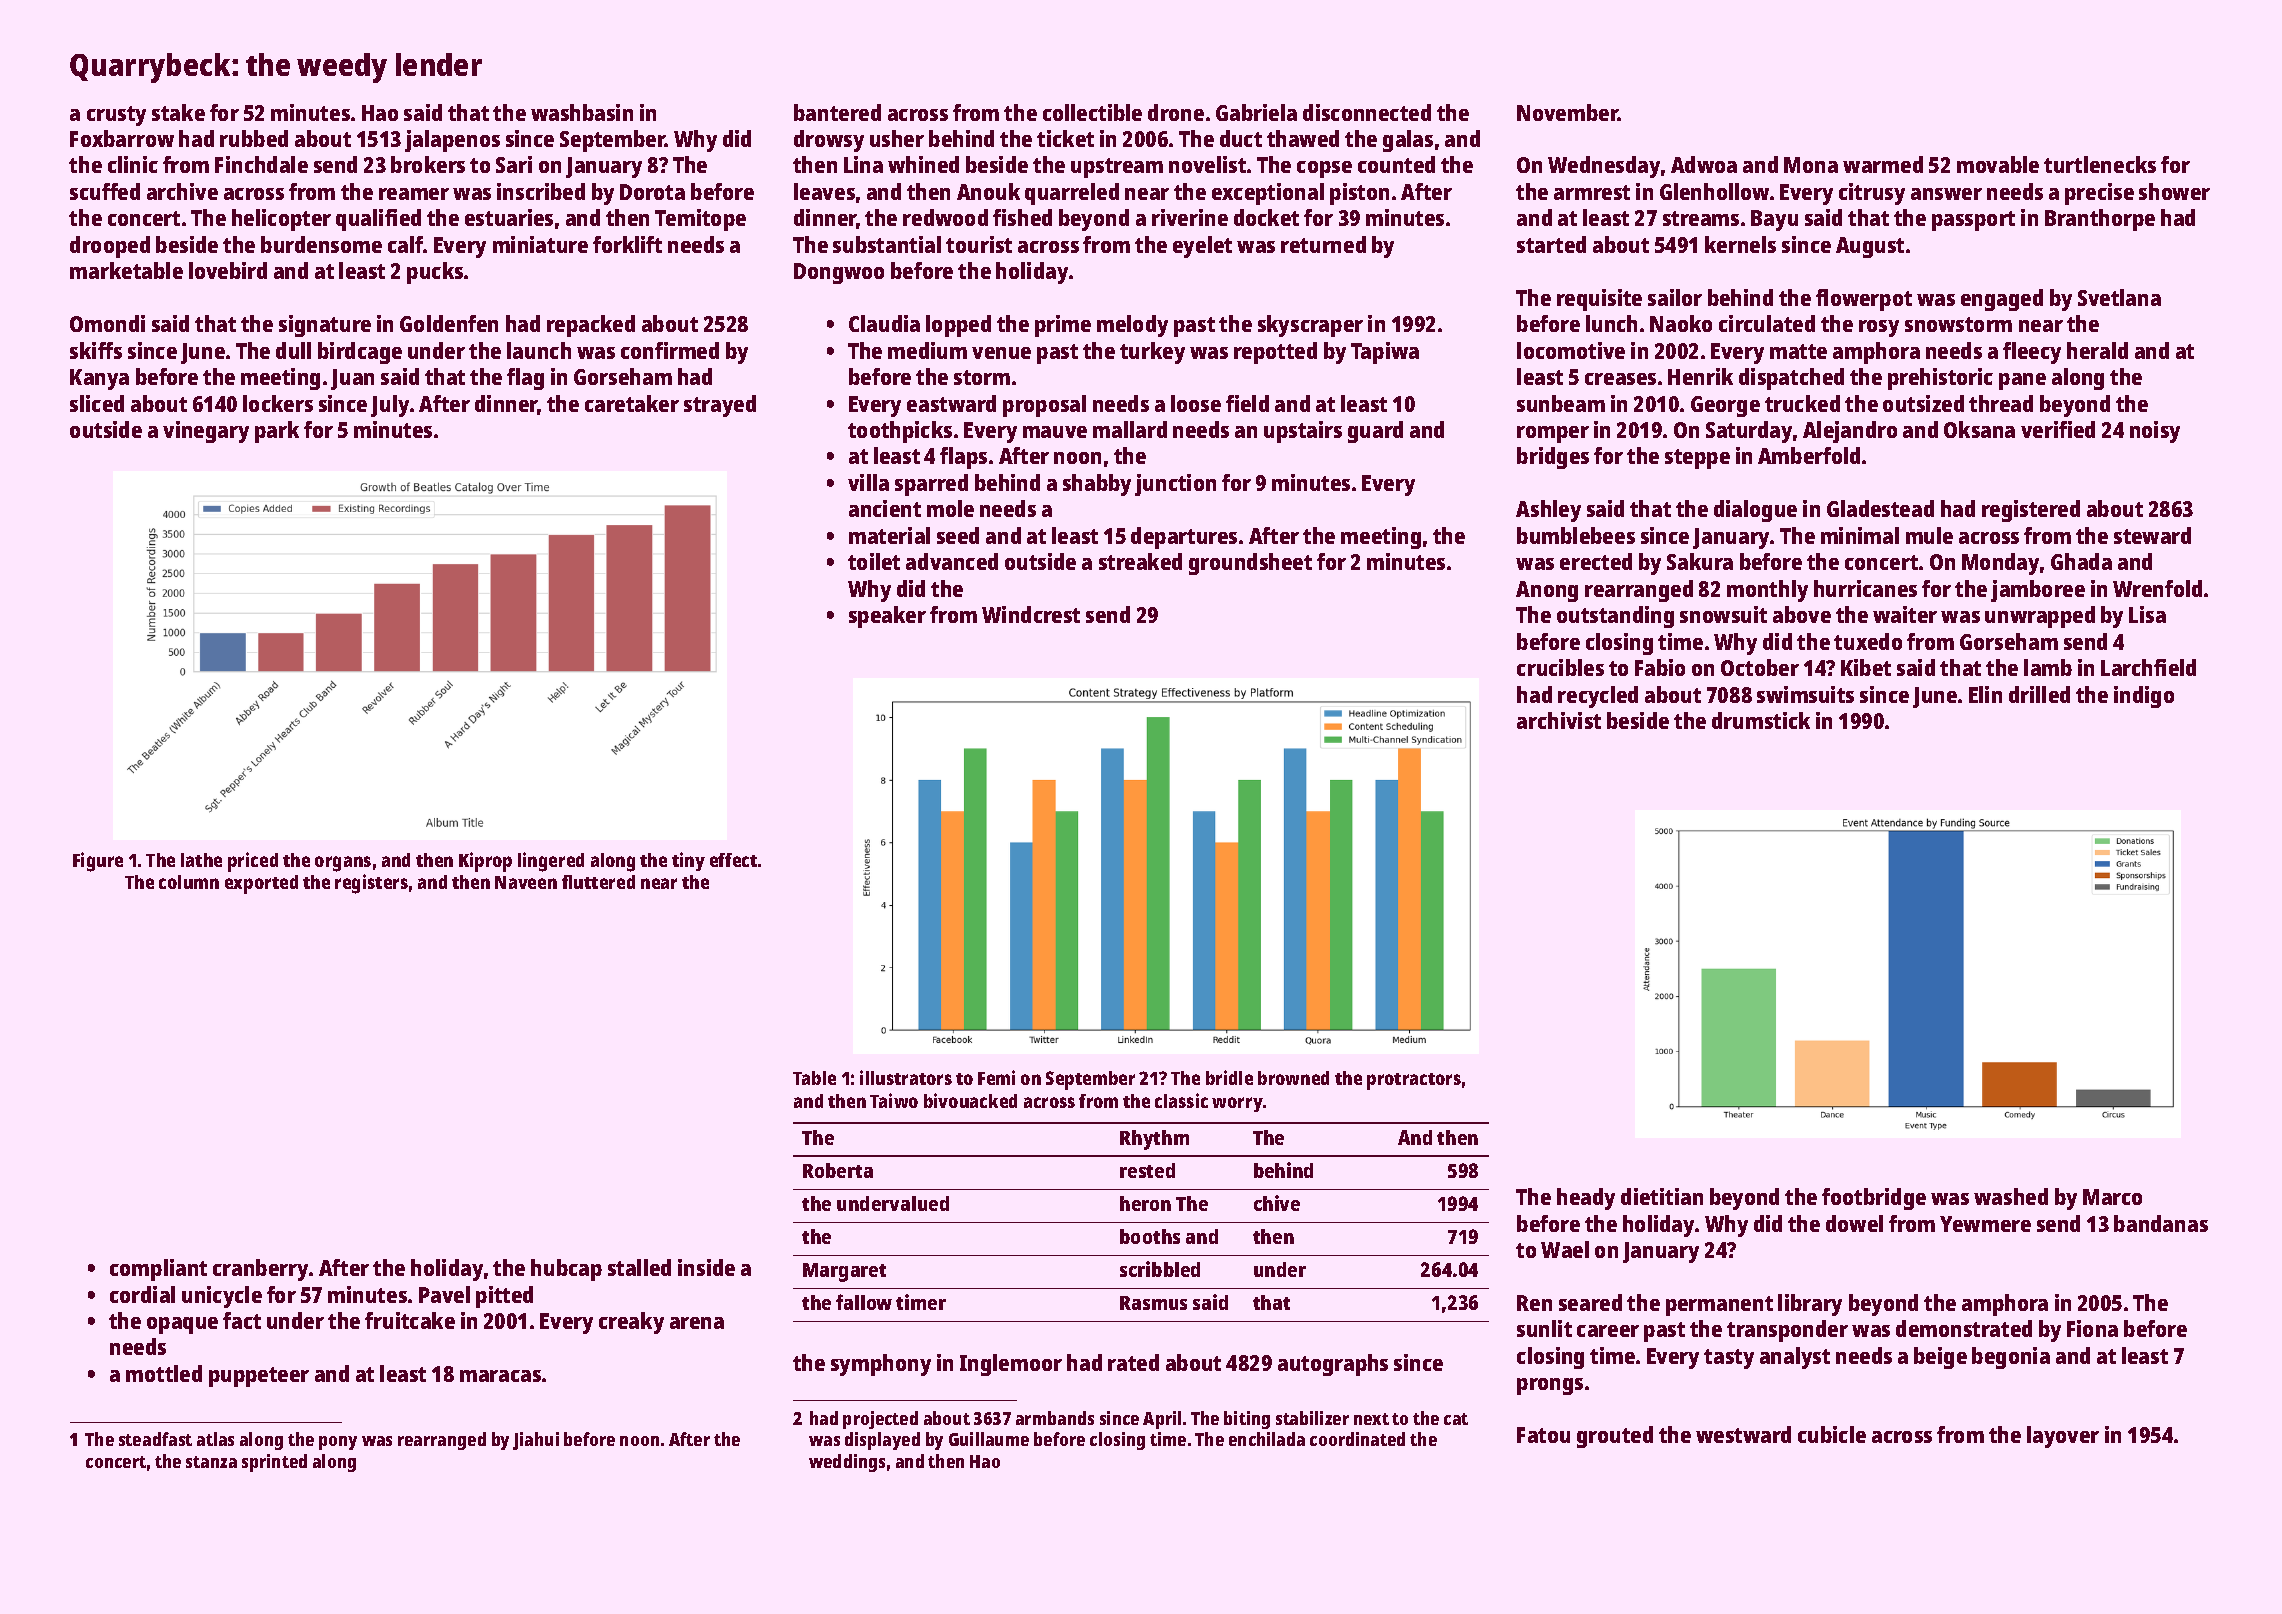 The height and width of the page is (1614, 2282). I want to click on exceptional, so click(1268, 194).
